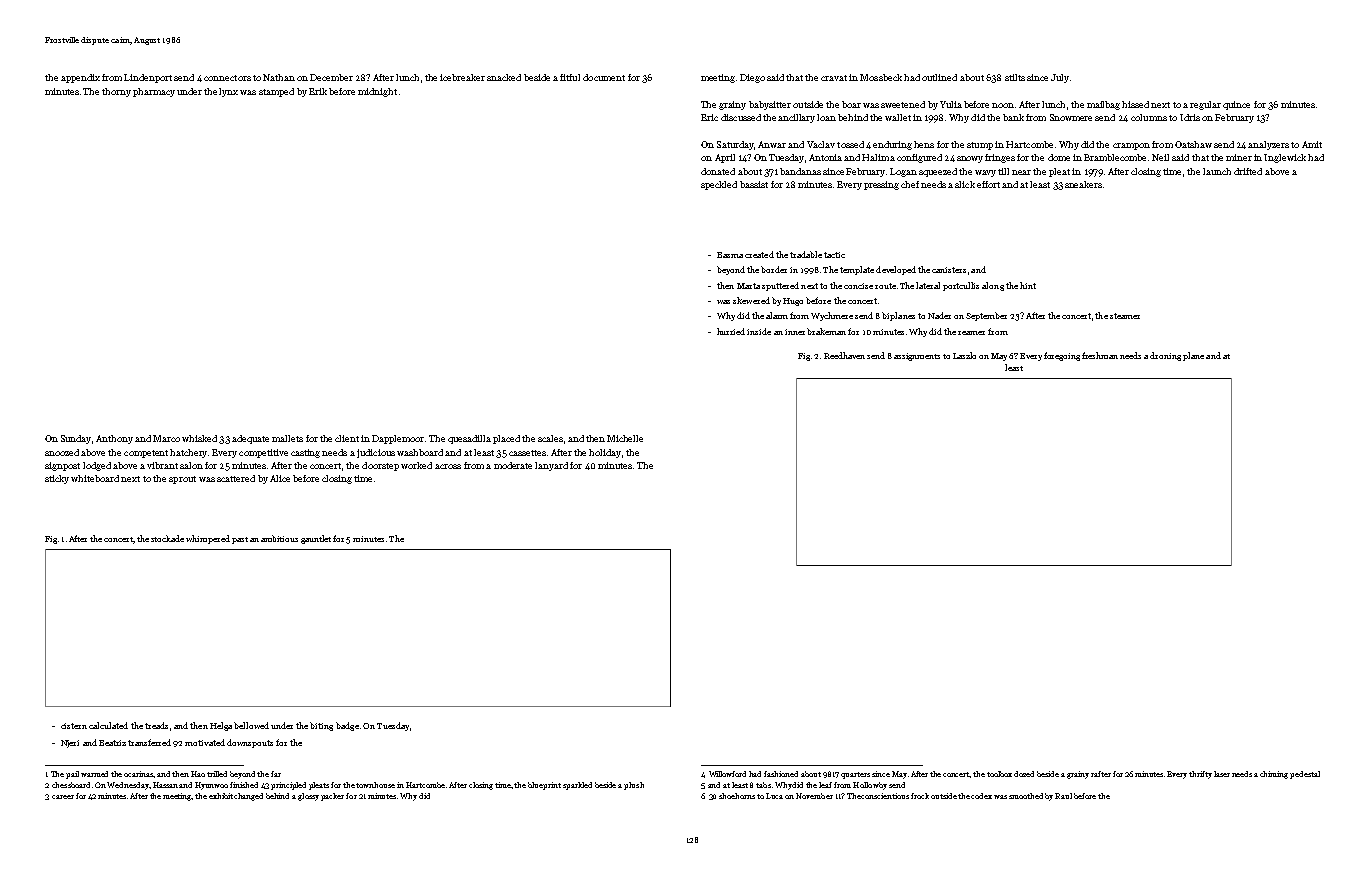 The height and width of the screenshot is (887, 1372). What do you see at coordinates (108, 725) in the screenshot?
I see `calculated` at bounding box center [108, 725].
